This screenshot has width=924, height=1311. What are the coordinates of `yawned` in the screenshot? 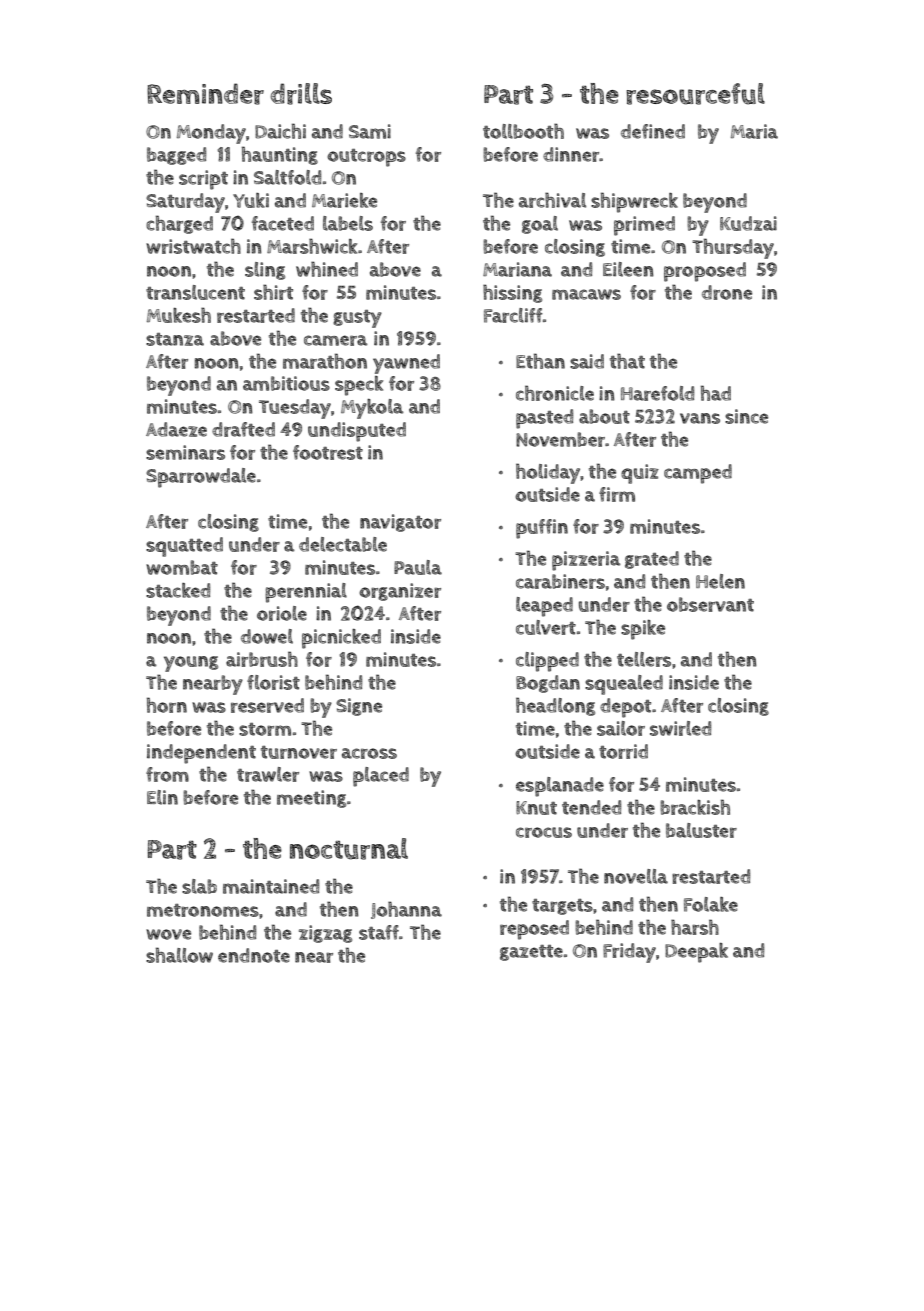 It's located at (406, 364).
